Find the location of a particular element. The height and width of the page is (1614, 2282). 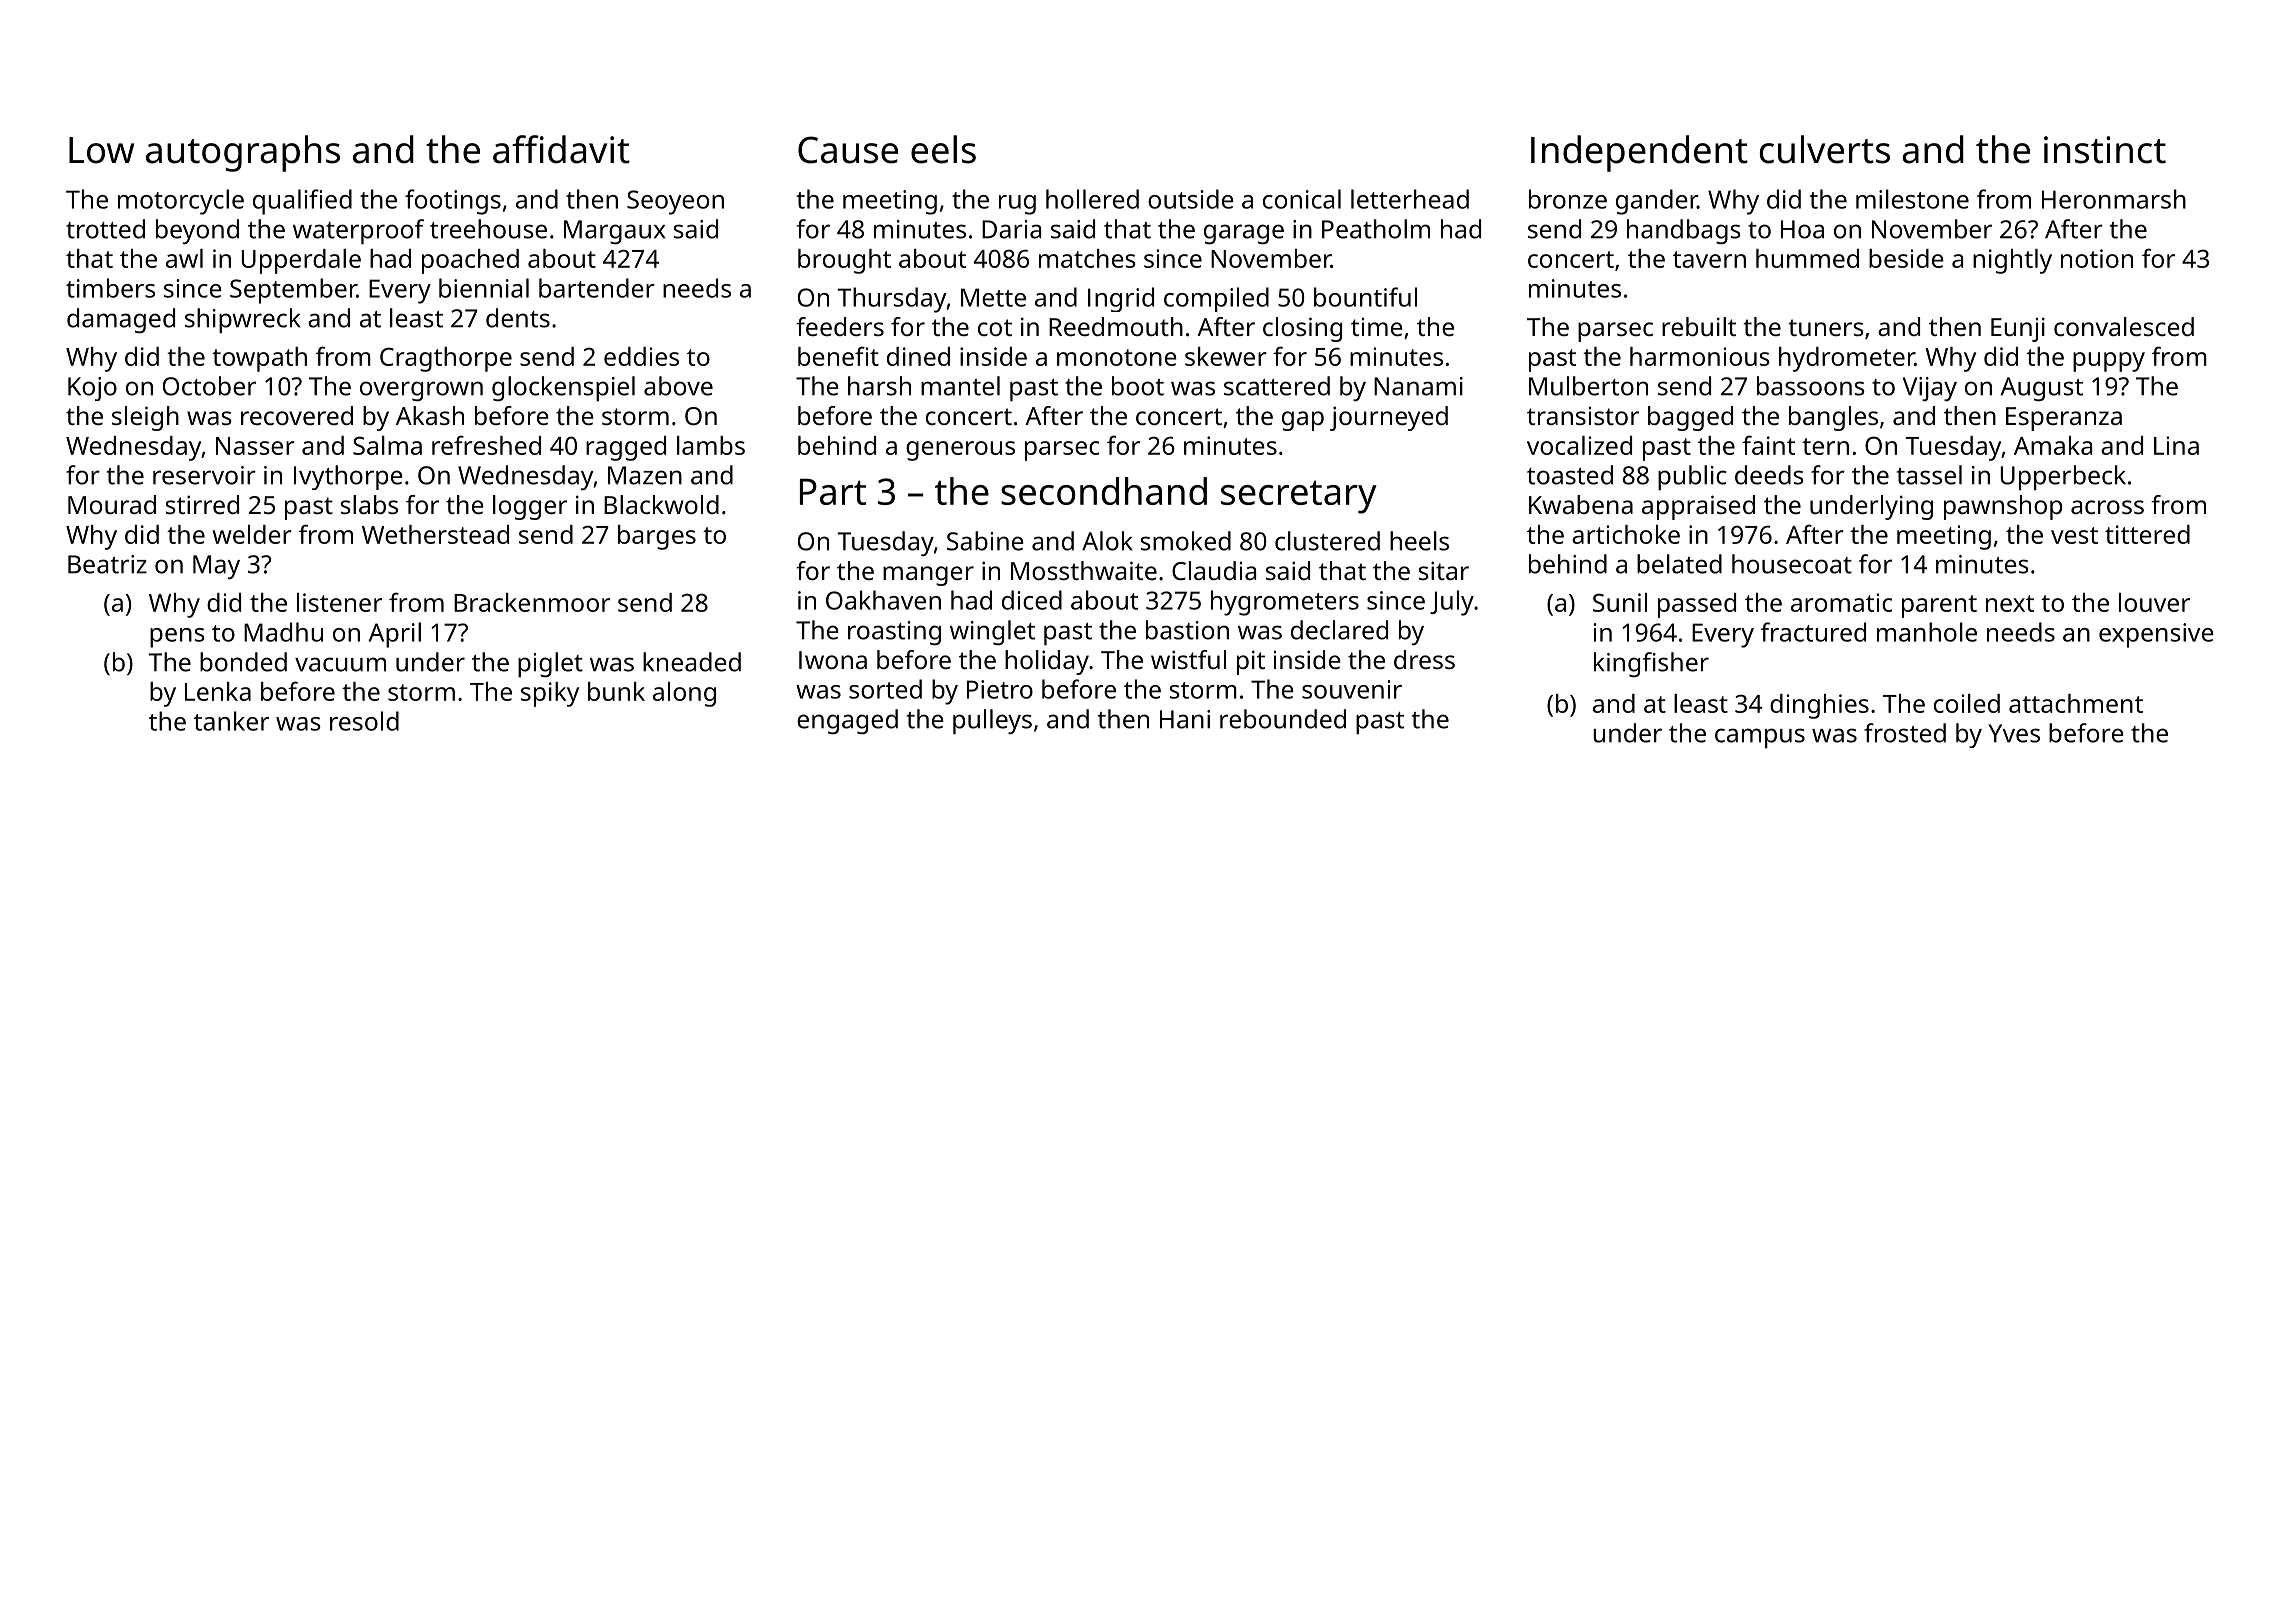

generous is located at coordinates (960, 451).
